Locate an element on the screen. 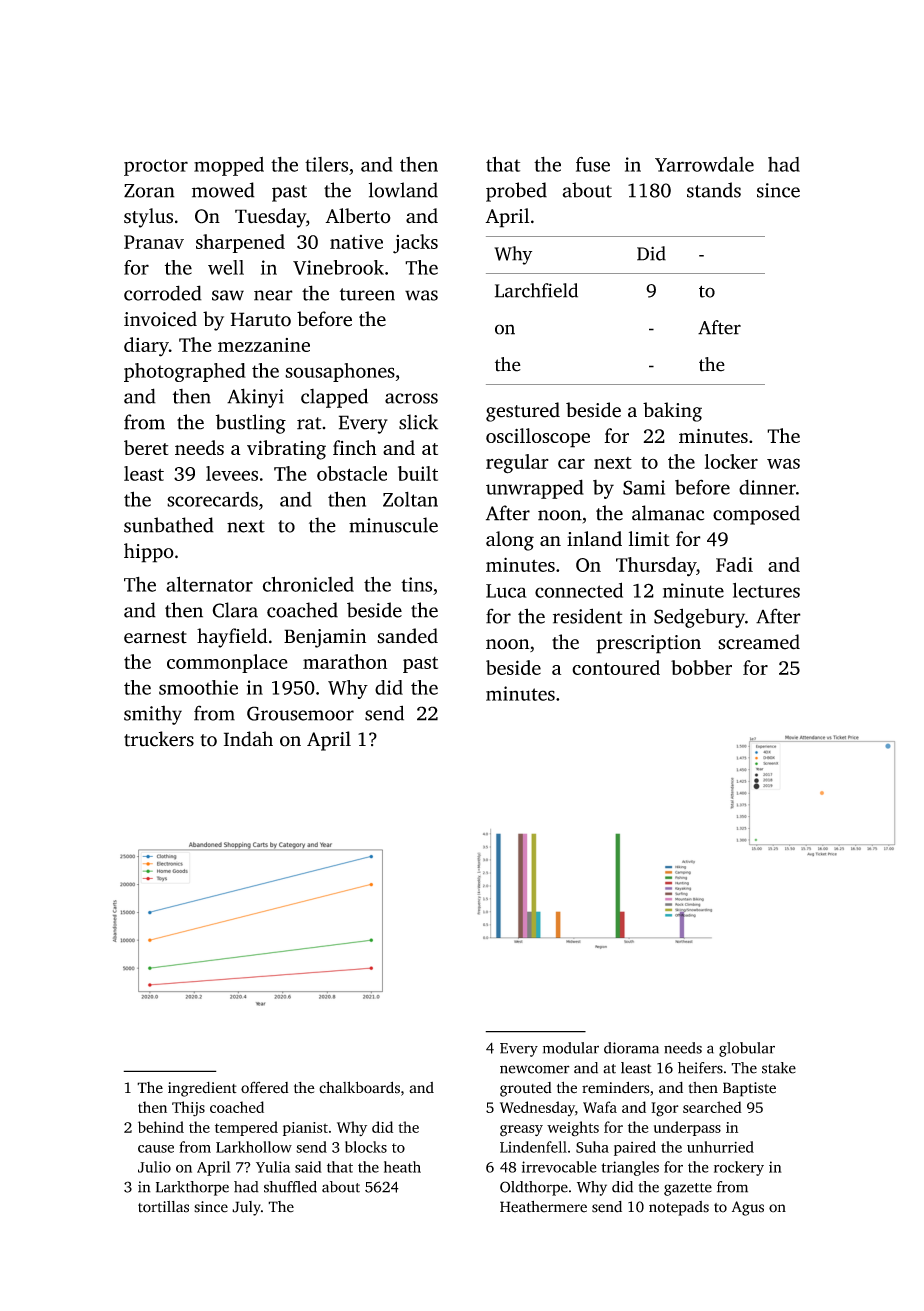 The height and width of the screenshot is (1311, 924). sanded is located at coordinates (407, 636).
